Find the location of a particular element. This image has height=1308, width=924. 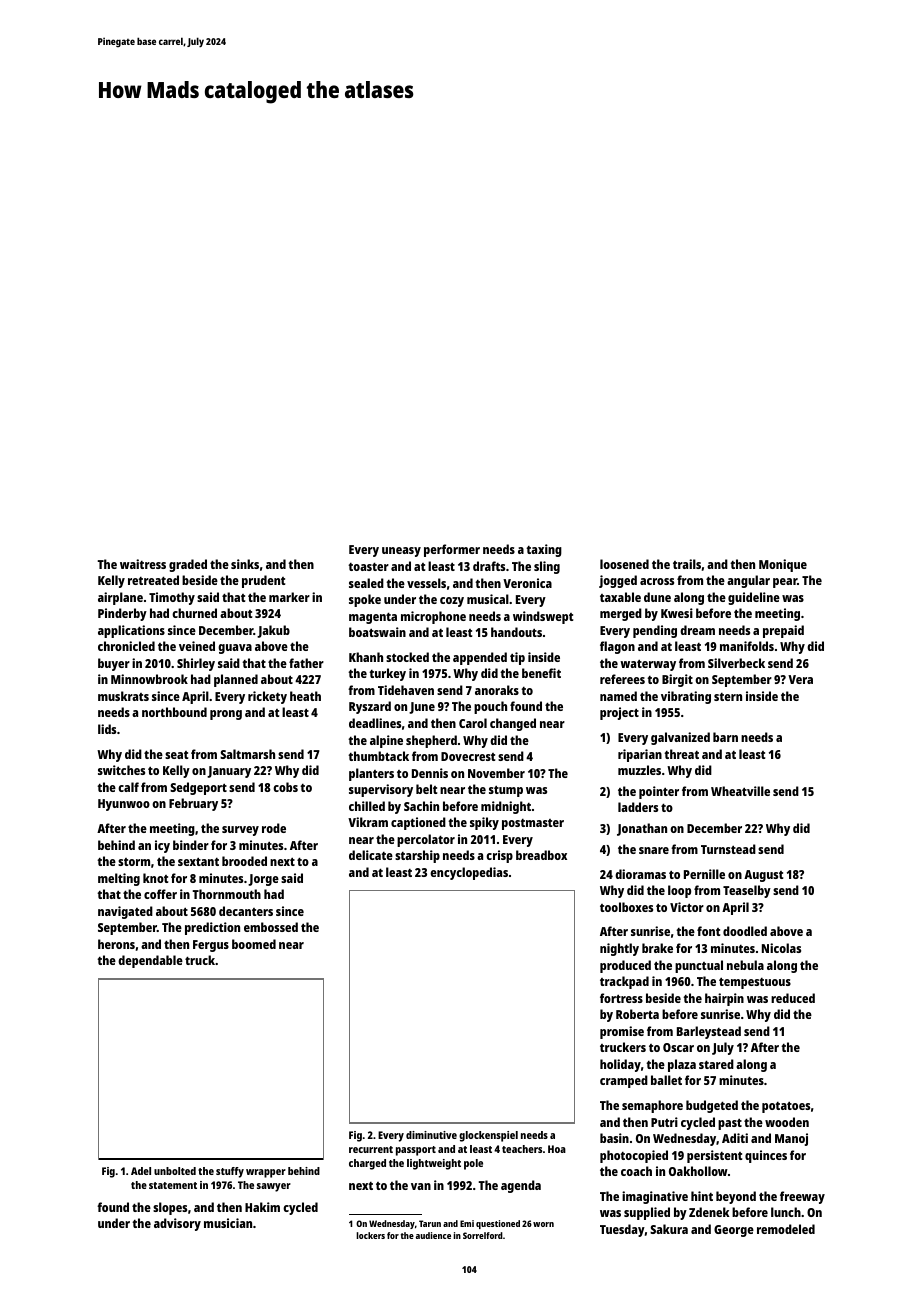

trails is located at coordinates (687, 564).
